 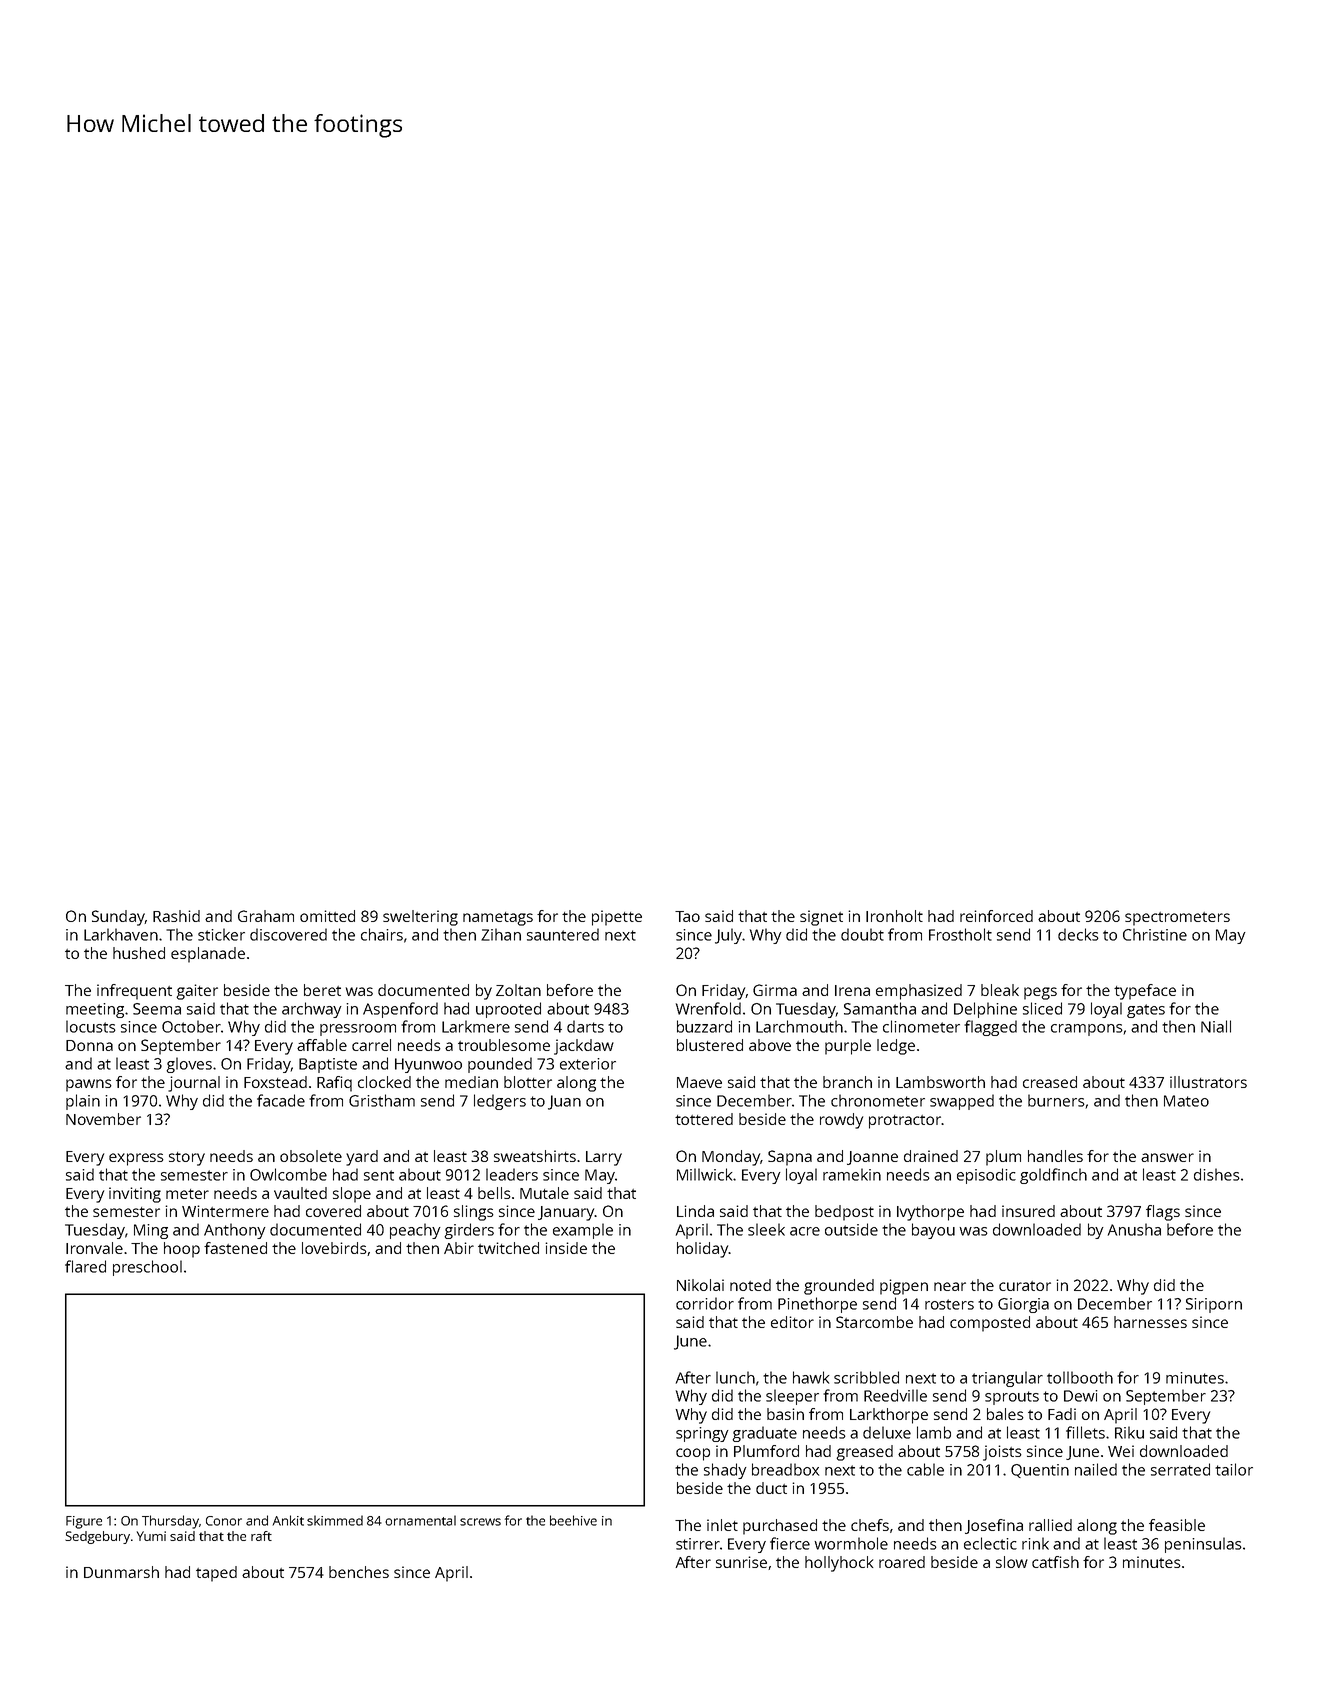 I want to click on purchased, so click(x=780, y=1527).
